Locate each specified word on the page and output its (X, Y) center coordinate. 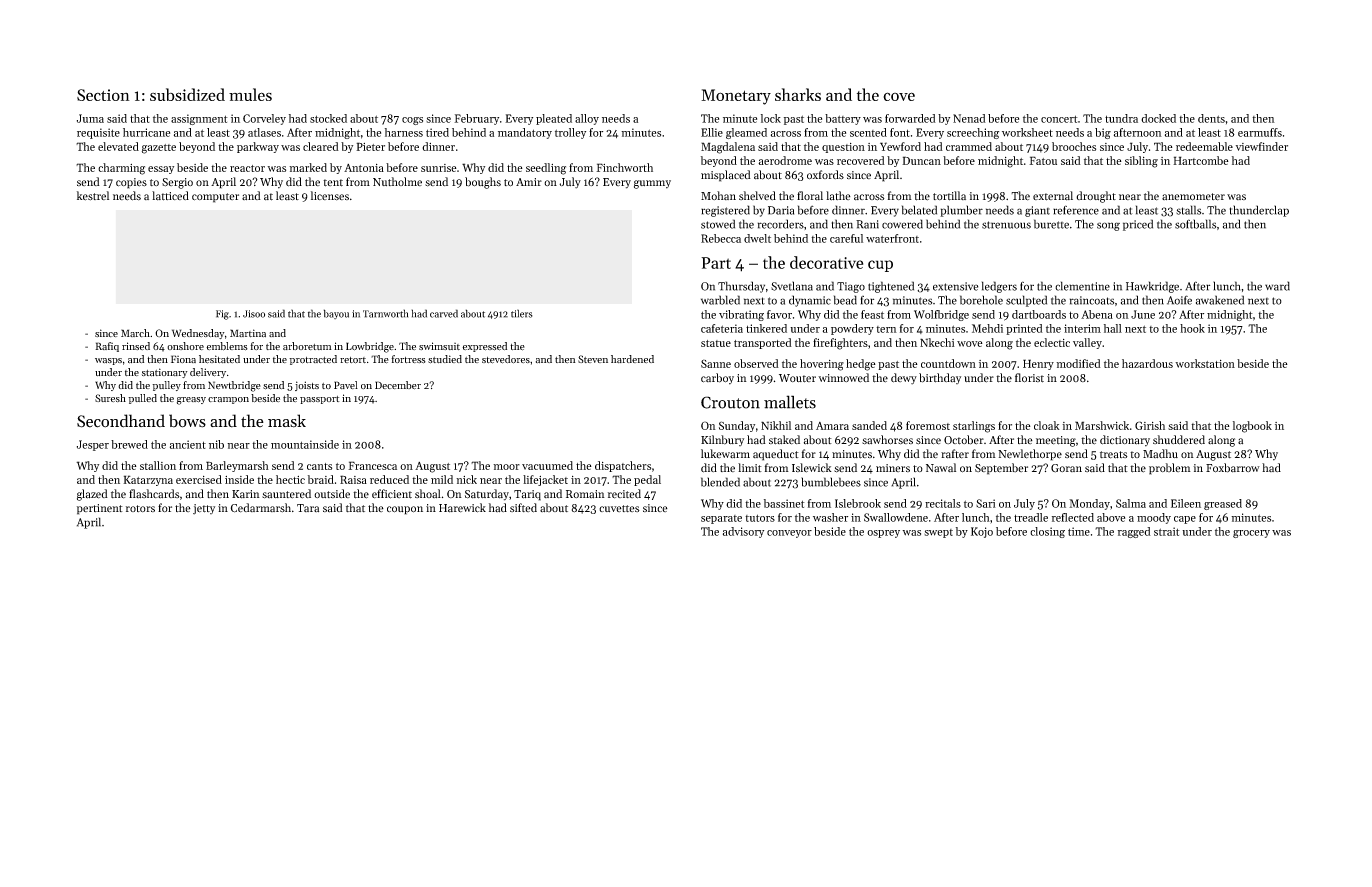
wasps (108, 361)
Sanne (716, 363)
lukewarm (725, 453)
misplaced (726, 176)
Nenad (969, 118)
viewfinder (1262, 146)
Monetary (736, 97)
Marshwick (1102, 425)
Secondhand (121, 421)
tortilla (949, 196)
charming (121, 169)
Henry (1038, 364)
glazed (92, 495)
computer (215, 198)
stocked (328, 118)
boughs (483, 183)
